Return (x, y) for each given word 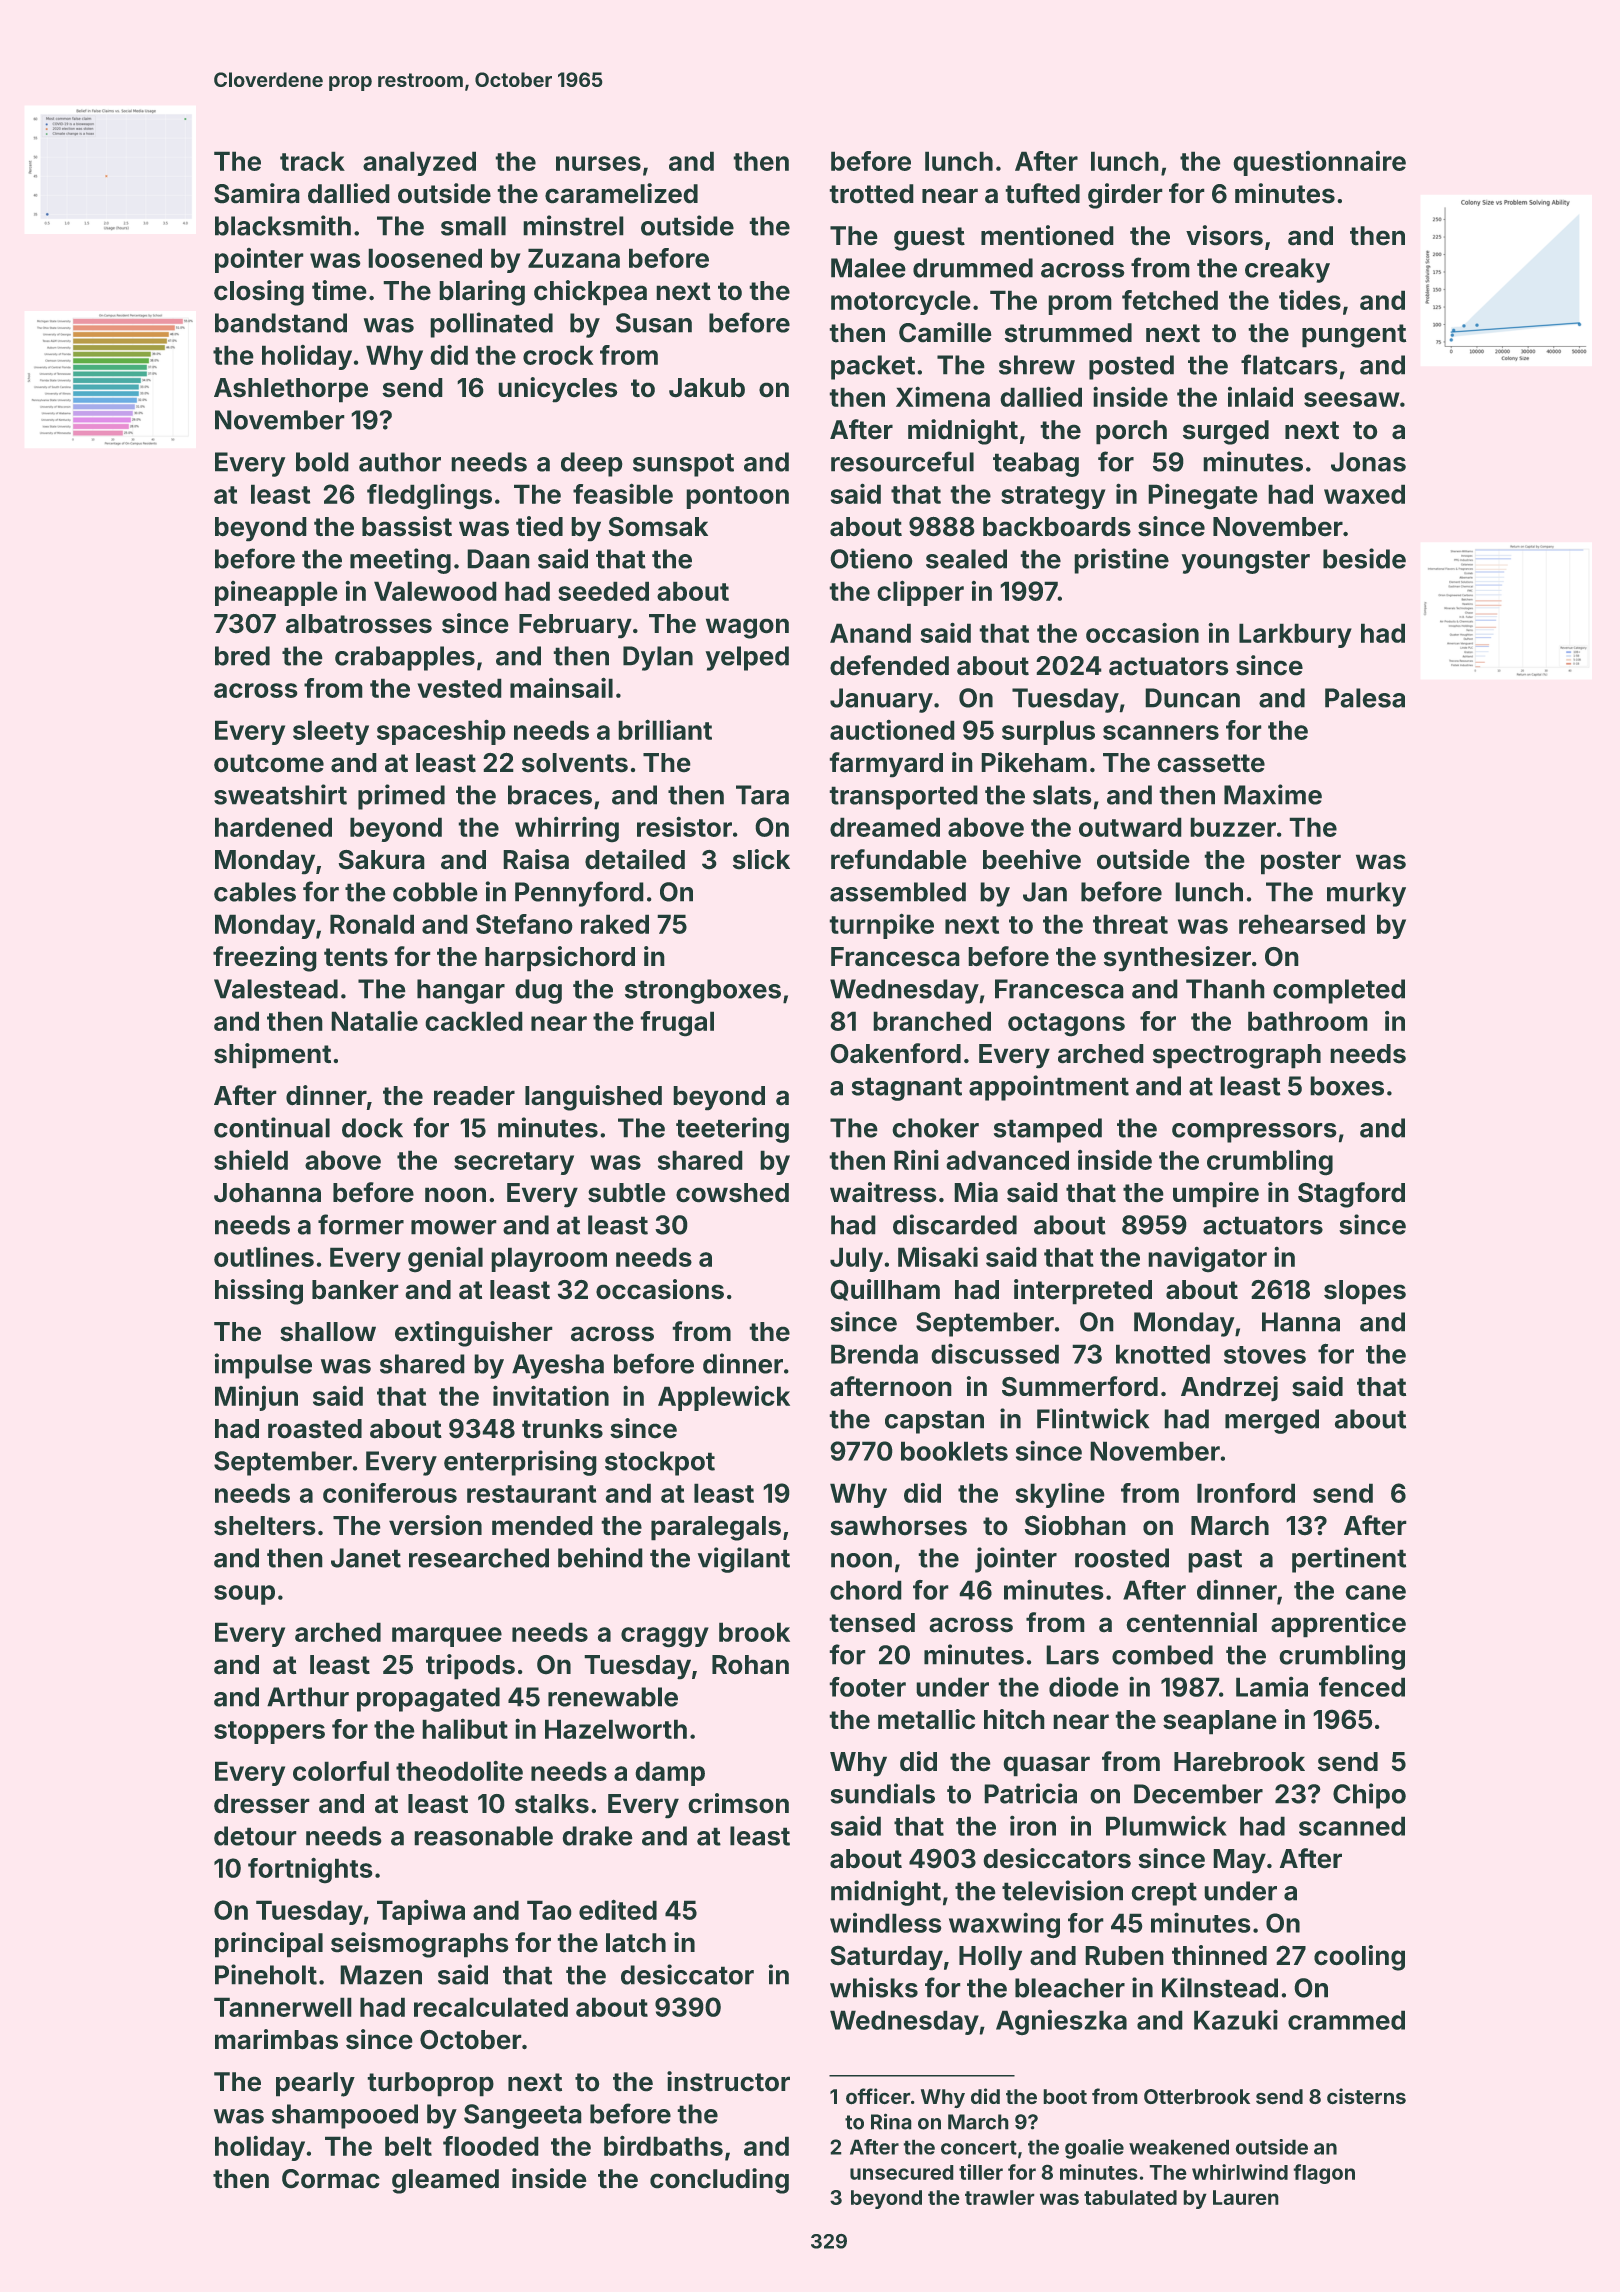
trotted (871, 194)
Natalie (374, 1020)
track (312, 161)
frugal (677, 1024)
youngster (1245, 562)
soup (244, 1595)
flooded (491, 2146)
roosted (1122, 1558)
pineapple (276, 593)
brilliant (665, 729)
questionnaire (1319, 163)
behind (600, 1557)
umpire (1216, 1195)
